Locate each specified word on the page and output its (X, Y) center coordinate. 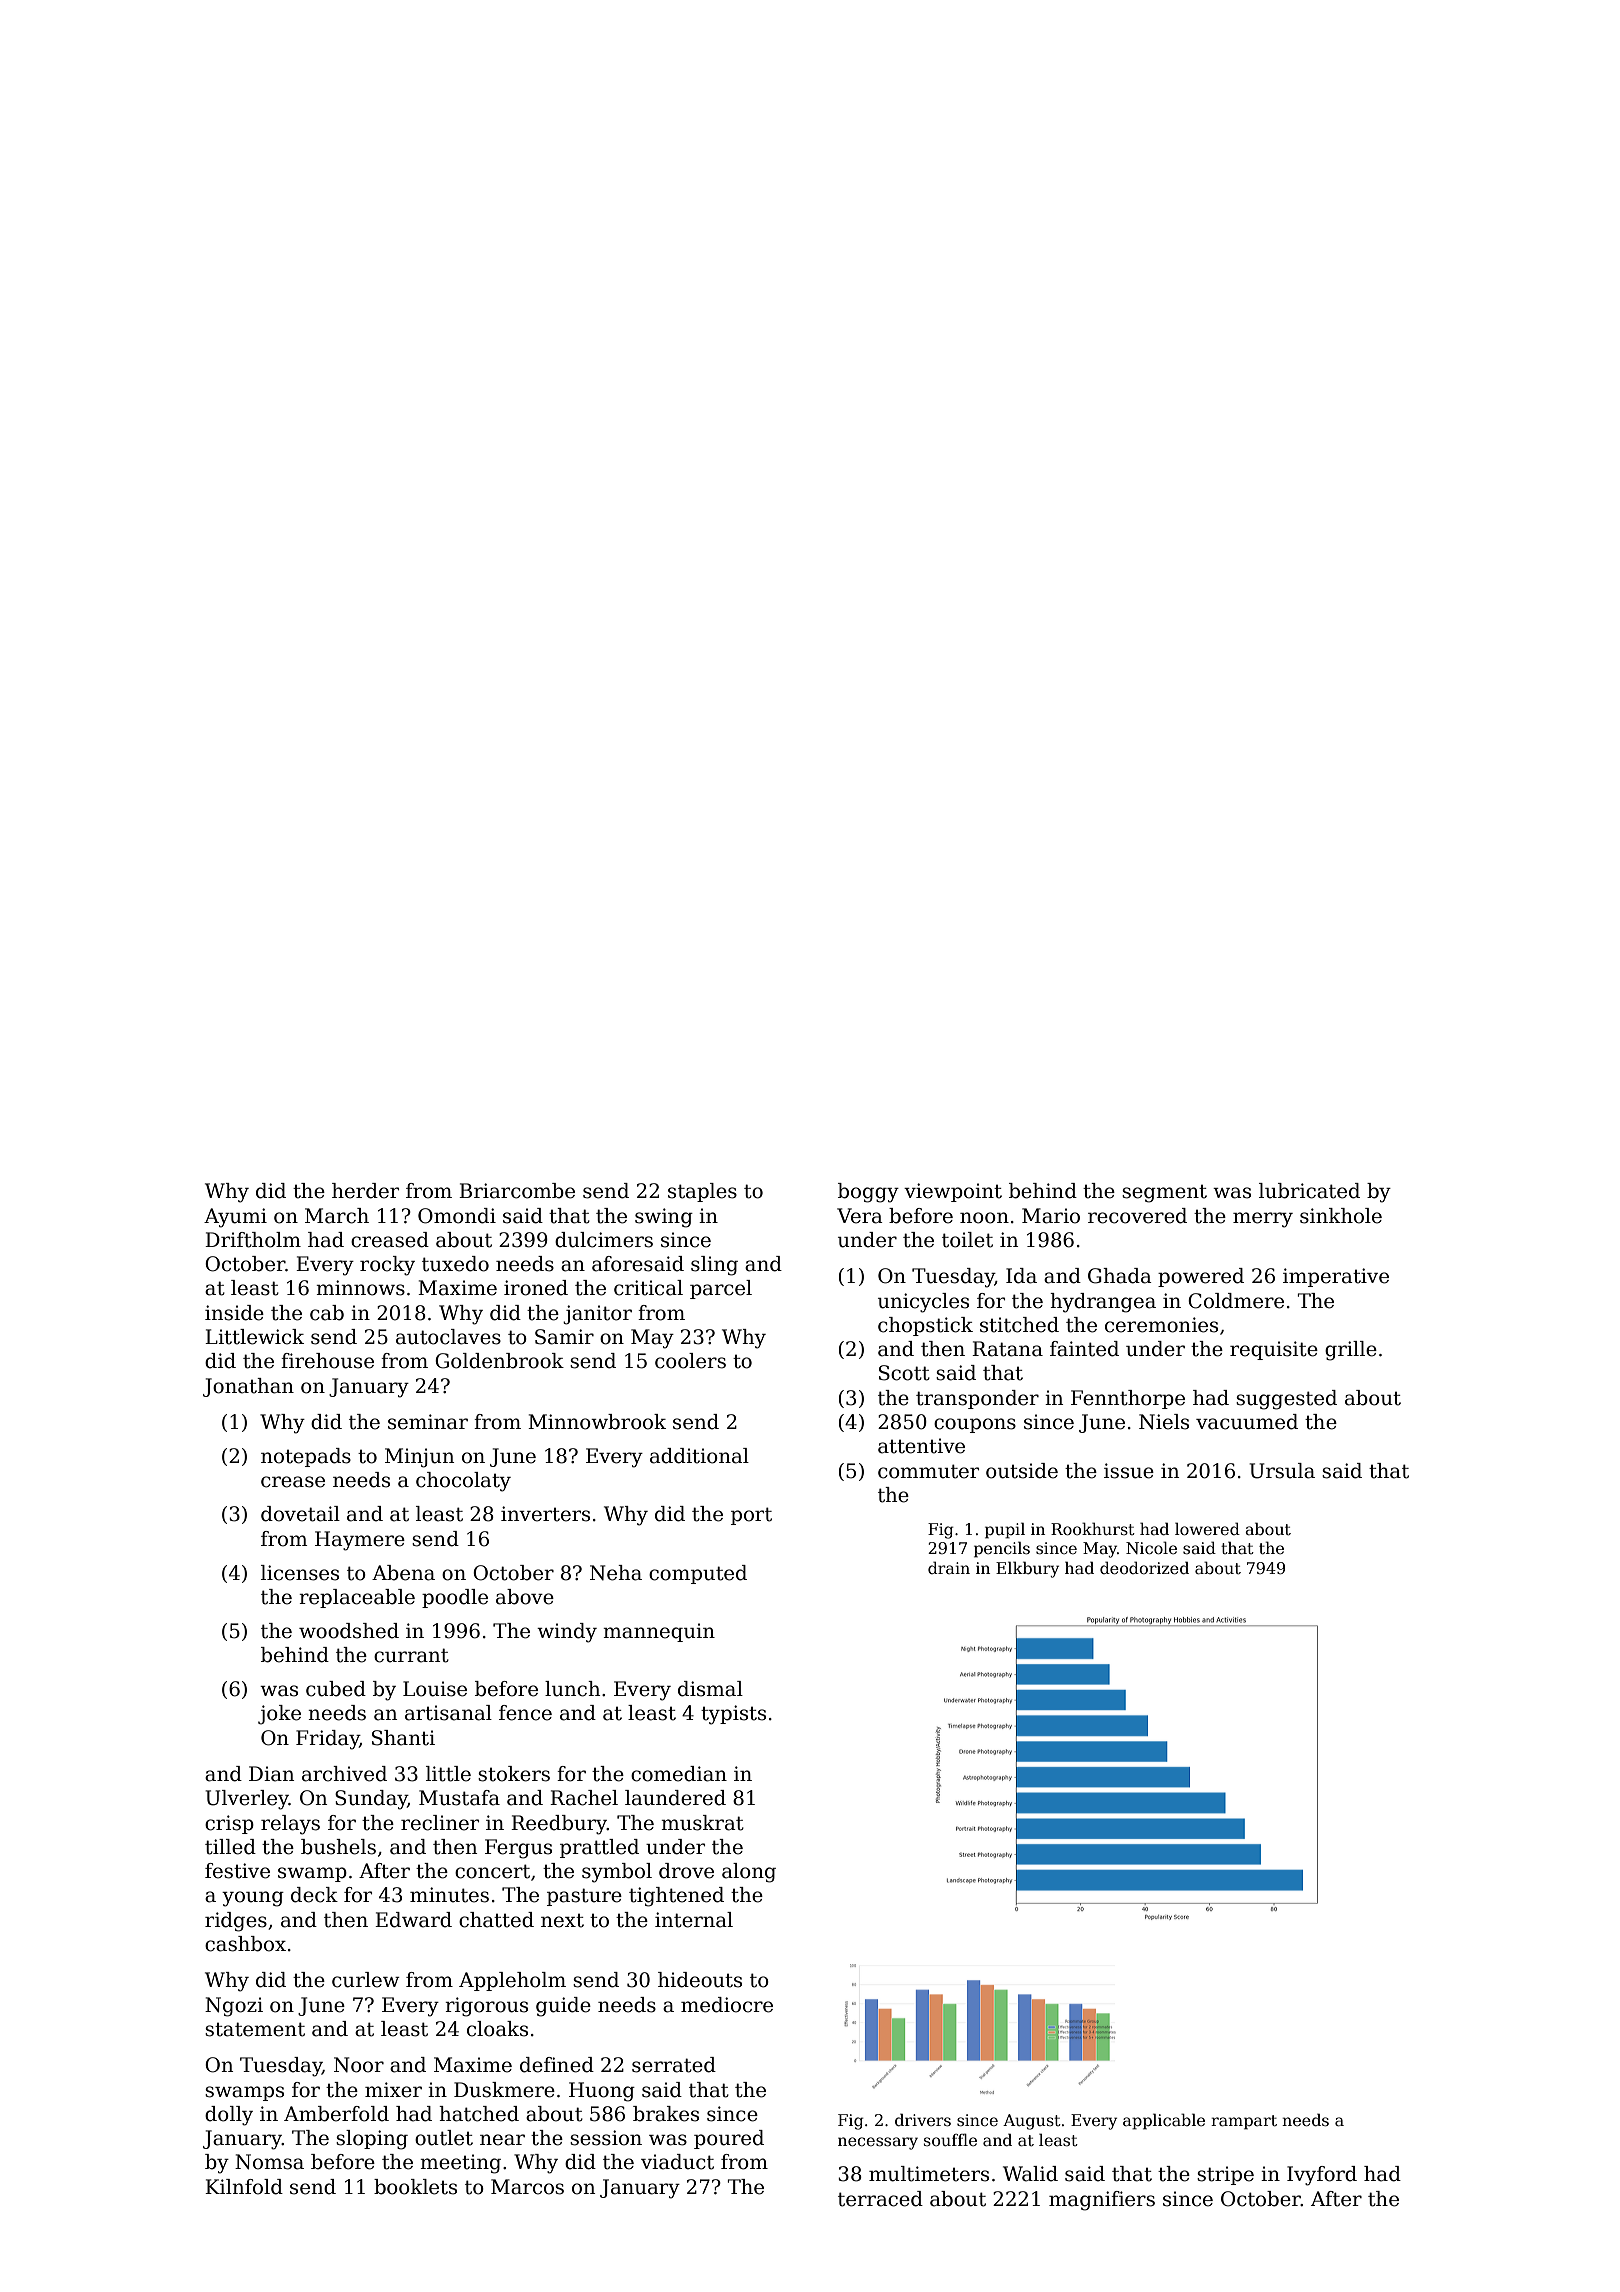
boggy (868, 1193)
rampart (1244, 2122)
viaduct (677, 2162)
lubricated (1309, 1191)
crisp (229, 1824)
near (502, 2140)
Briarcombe (517, 1191)
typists (733, 1715)
